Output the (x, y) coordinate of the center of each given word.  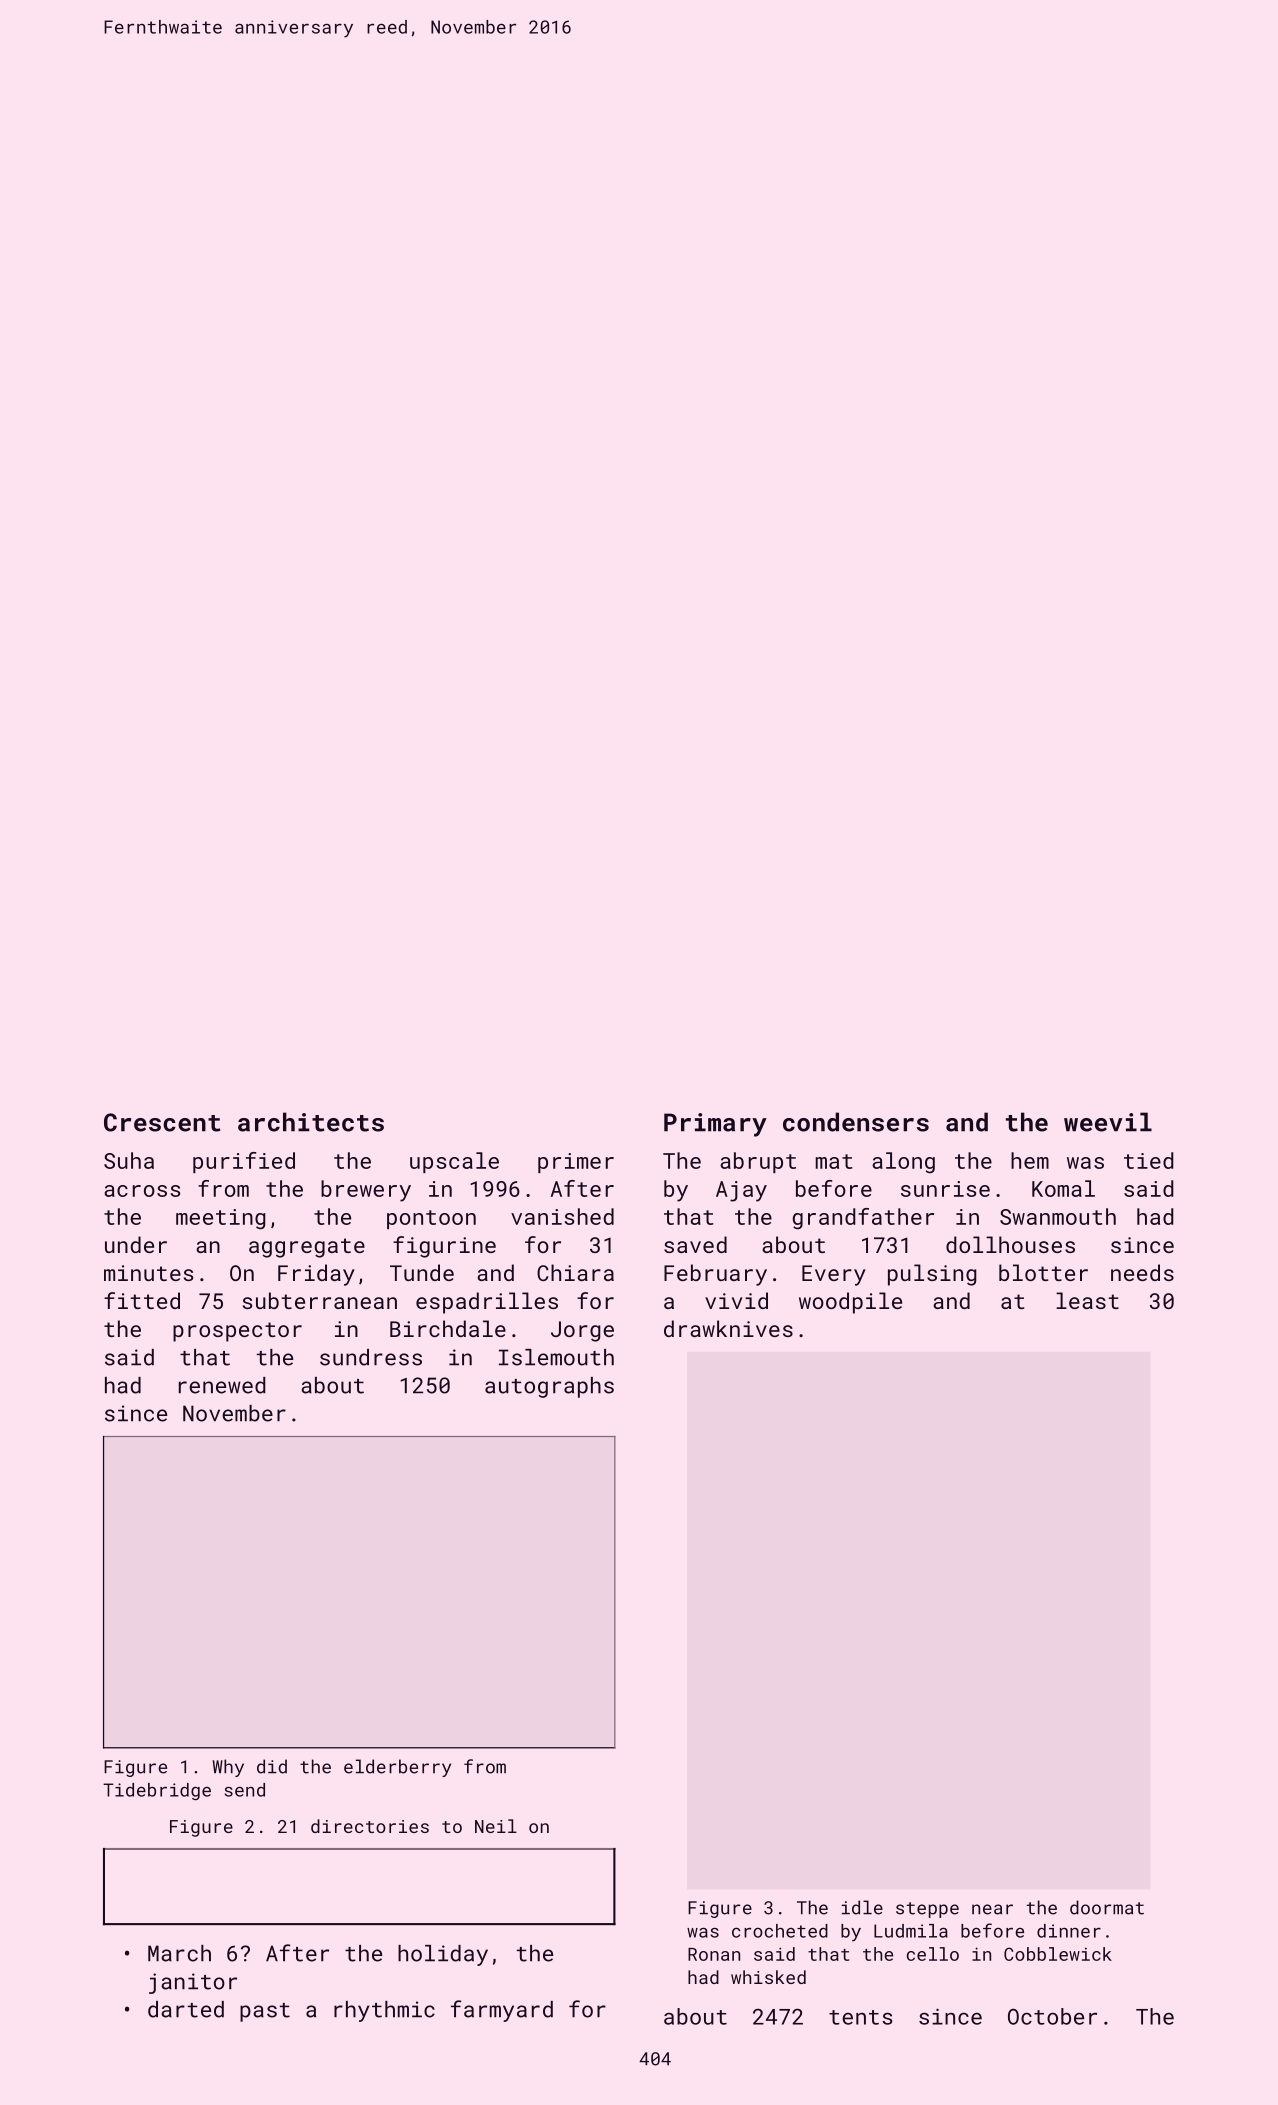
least (1087, 1300)
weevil (1108, 1122)
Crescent (162, 1122)
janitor (193, 1983)
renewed (222, 1385)
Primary (715, 1125)
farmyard (502, 2011)
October (1052, 2016)
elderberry (397, 1768)
